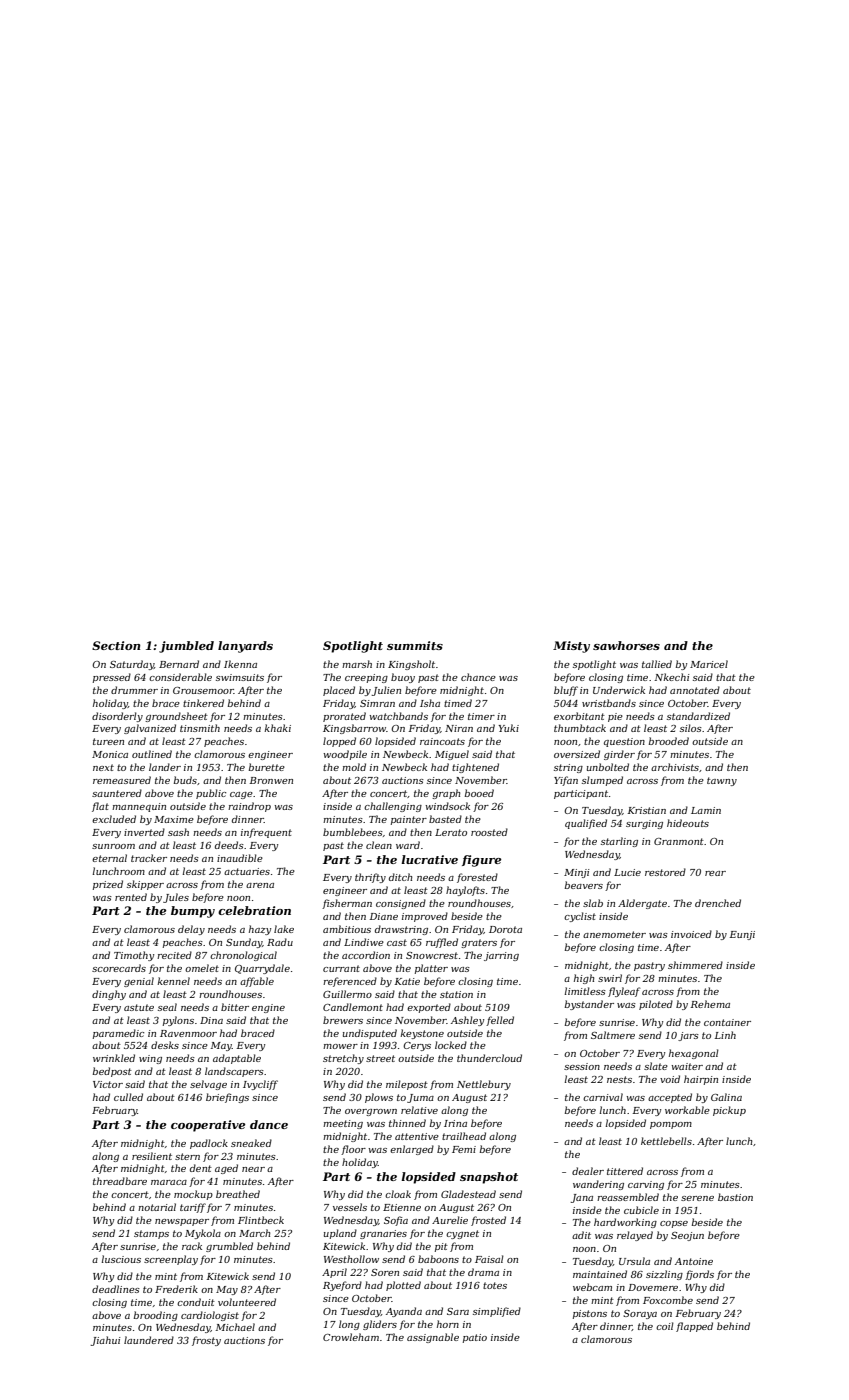 This screenshot has height=1400, width=849. What do you see at coordinates (121, 1259) in the screenshot?
I see `luscious` at bounding box center [121, 1259].
